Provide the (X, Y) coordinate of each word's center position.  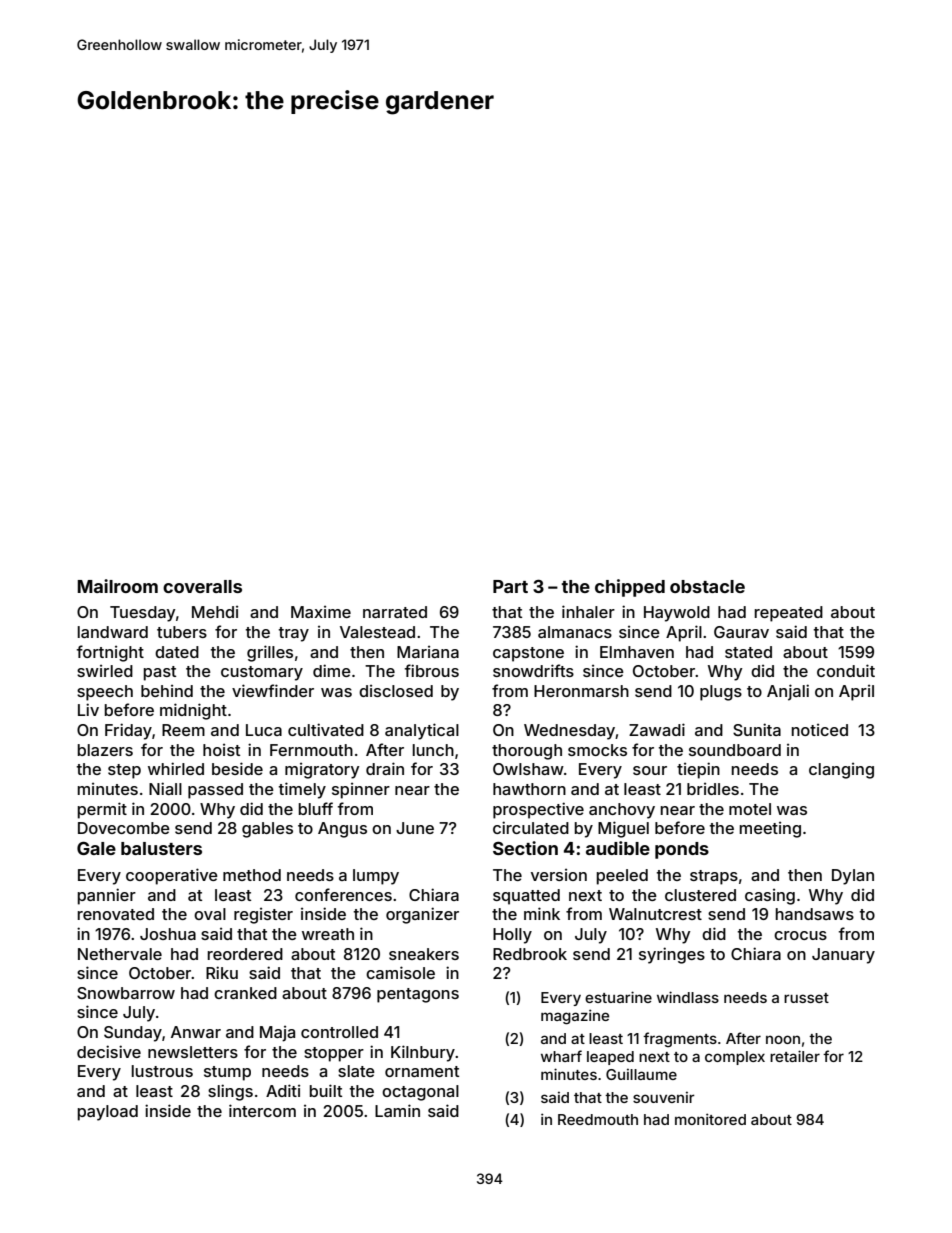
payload (108, 1113)
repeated (789, 614)
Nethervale (120, 954)
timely (302, 790)
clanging (841, 771)
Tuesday (143, 614)
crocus (800, 935)
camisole (400, 972)
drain (385, 768)
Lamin (397, 1110)
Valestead (377, 632)
